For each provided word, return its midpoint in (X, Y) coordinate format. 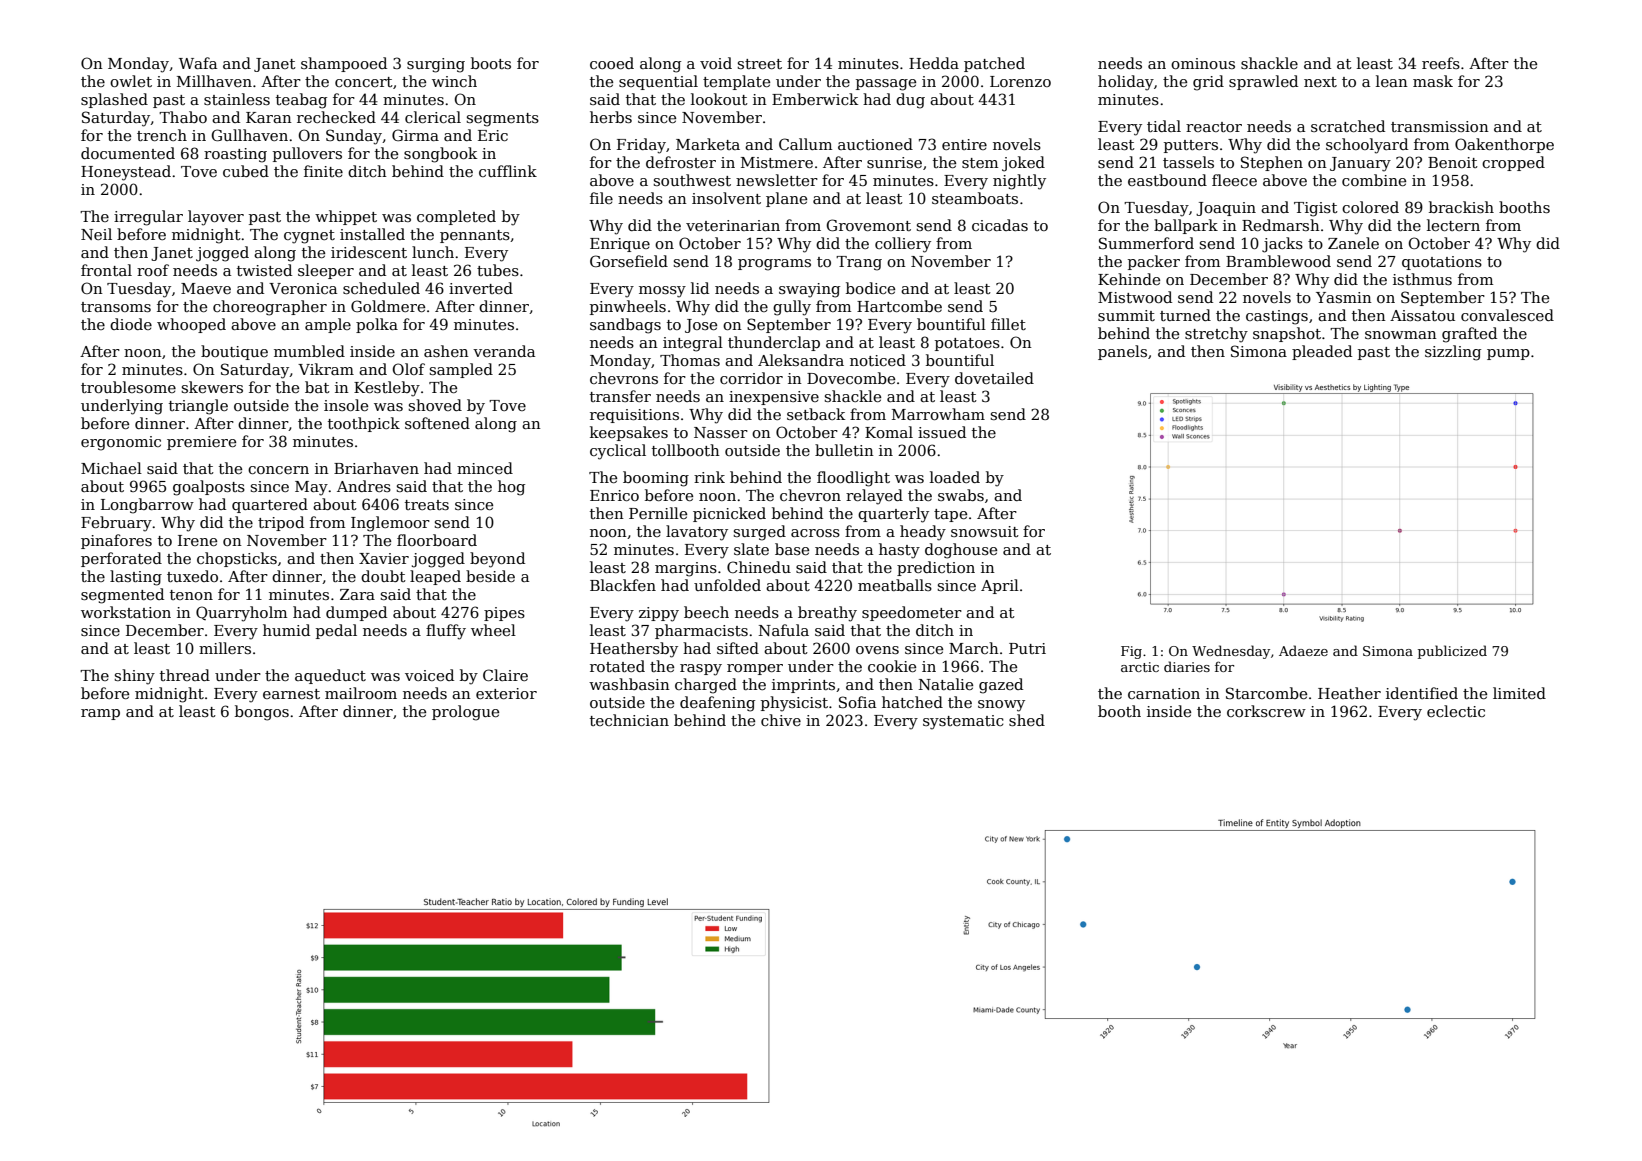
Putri (1027, 648)
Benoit (1453, 162)
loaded (955, 477)
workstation (126, 612)
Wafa (198, 63)
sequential (658, 82)
